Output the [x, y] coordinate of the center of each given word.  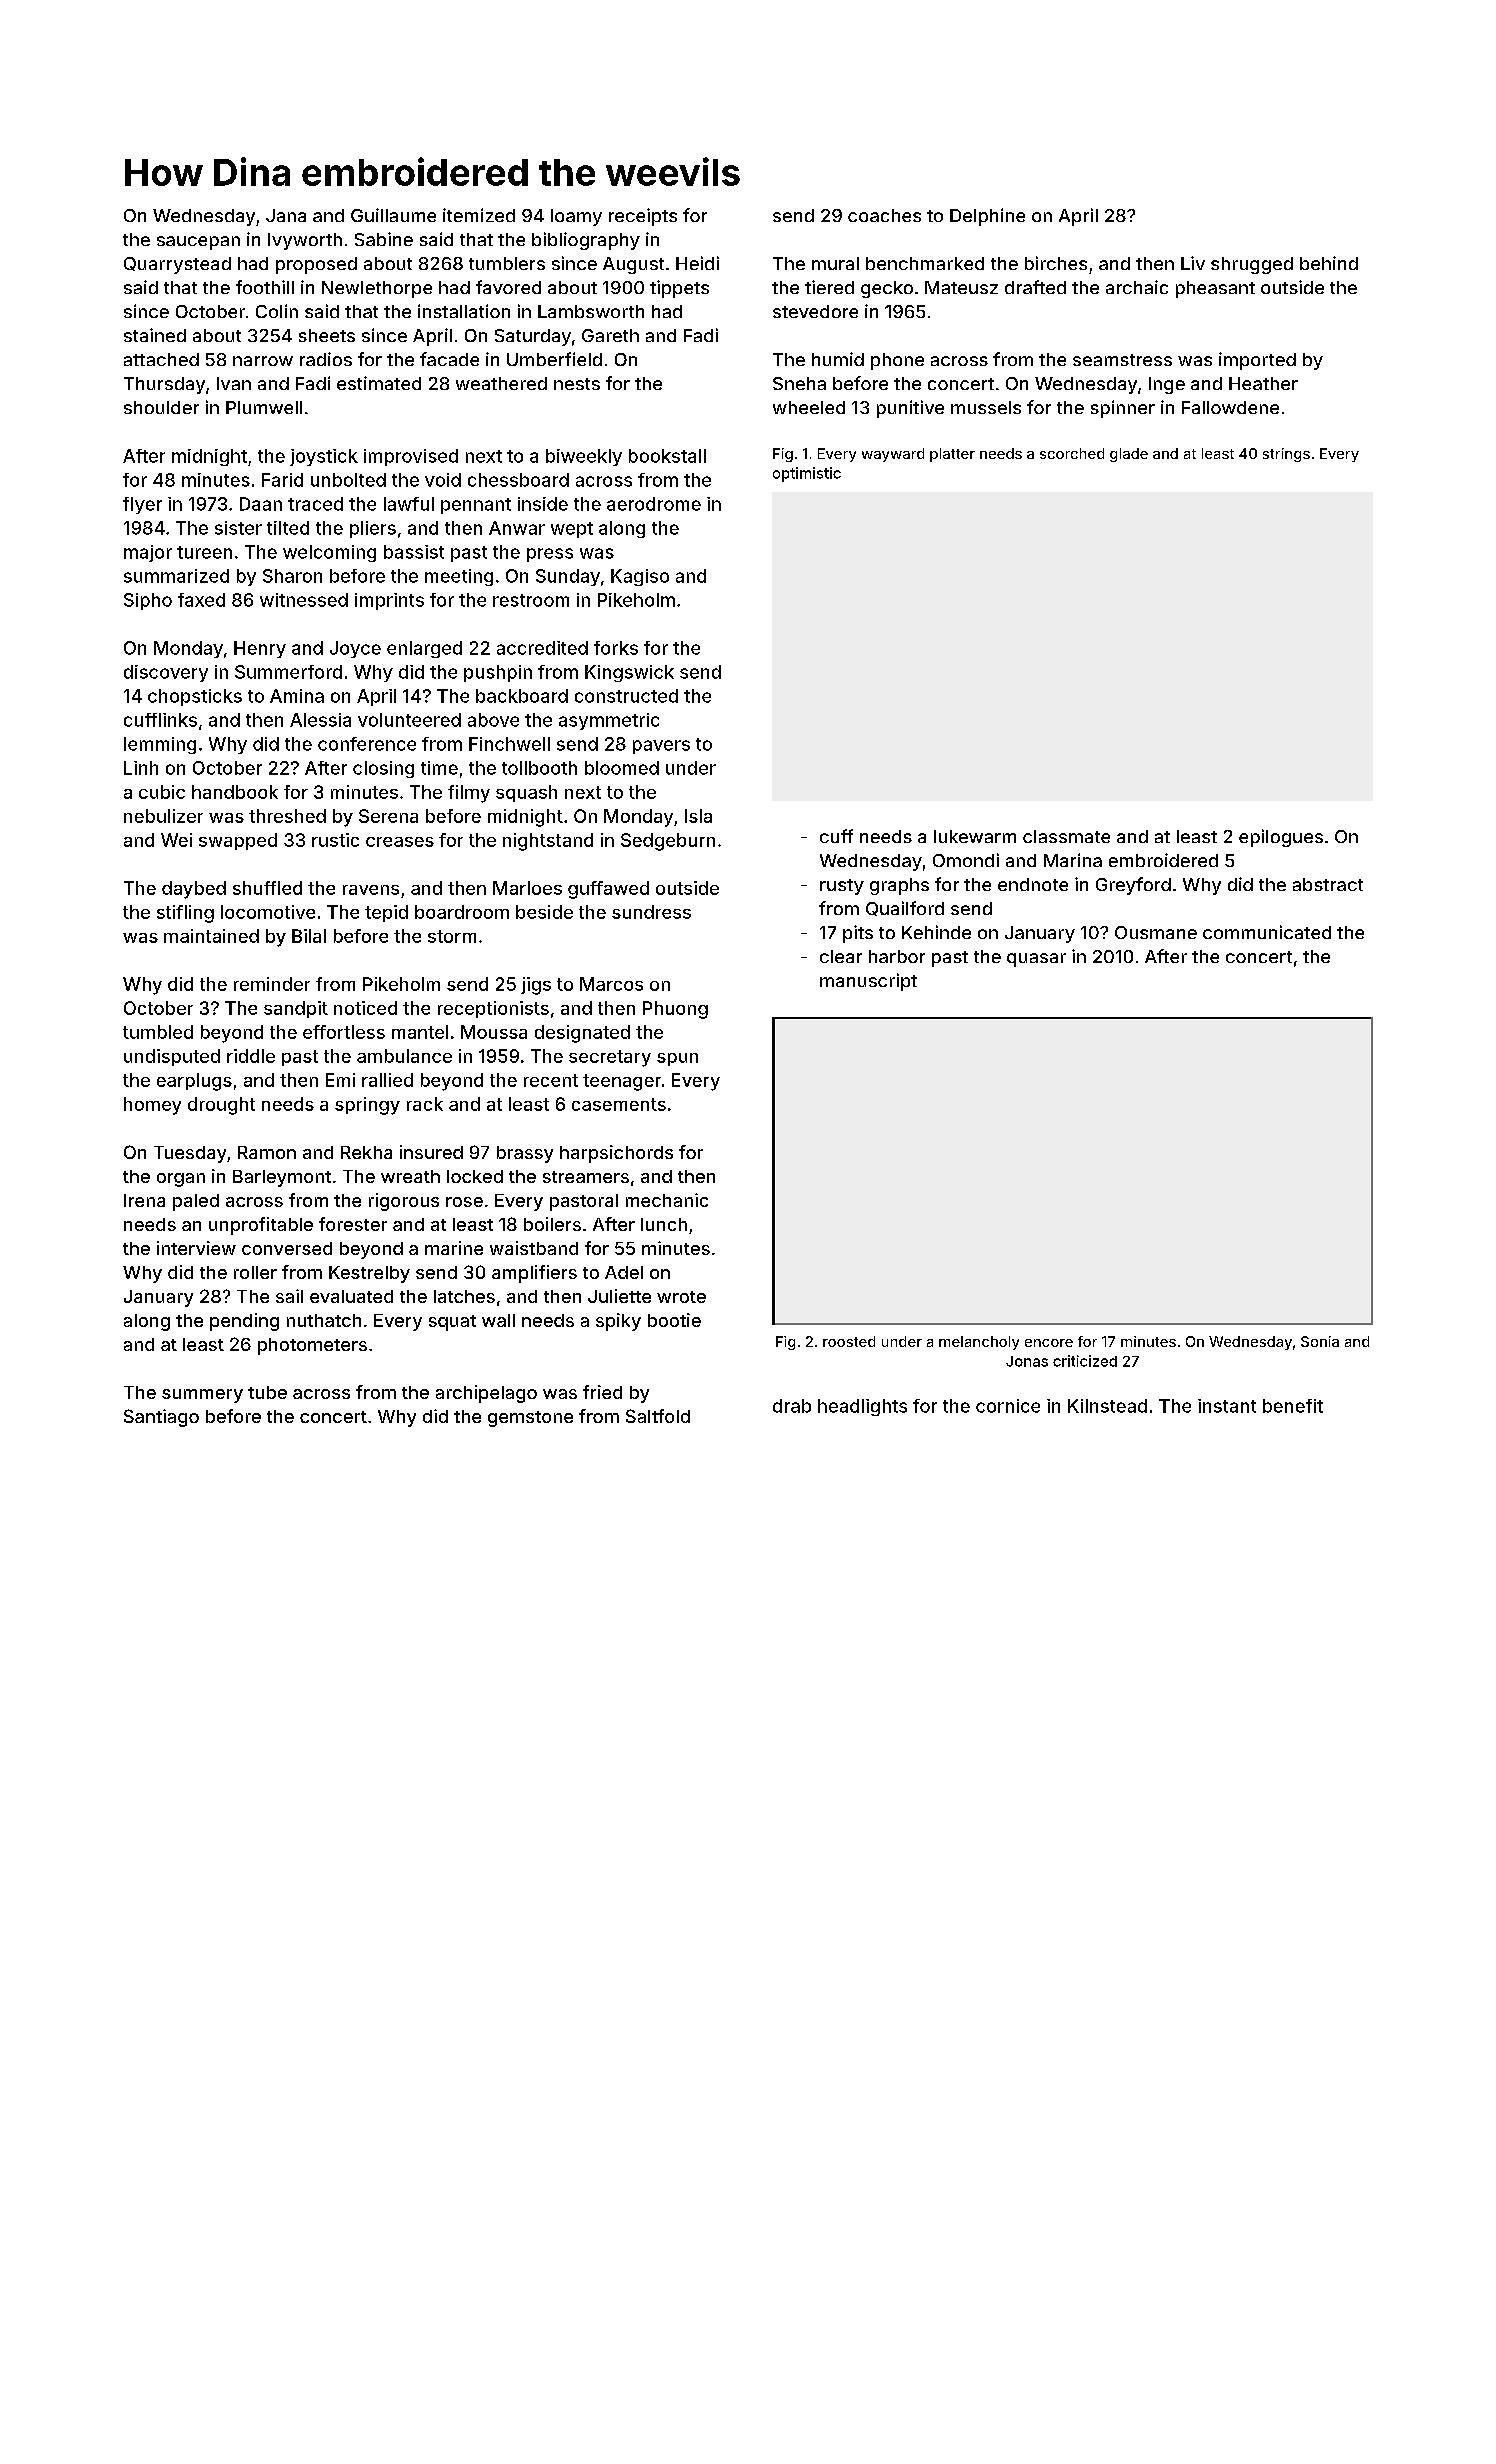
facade [449, 359]
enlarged [424, 649]
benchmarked [925, 263]
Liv [1193, 263]
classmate [1066, 836]
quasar [1036, 960]
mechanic [667, 1200]
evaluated [351, 1296]
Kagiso [640, 577]
